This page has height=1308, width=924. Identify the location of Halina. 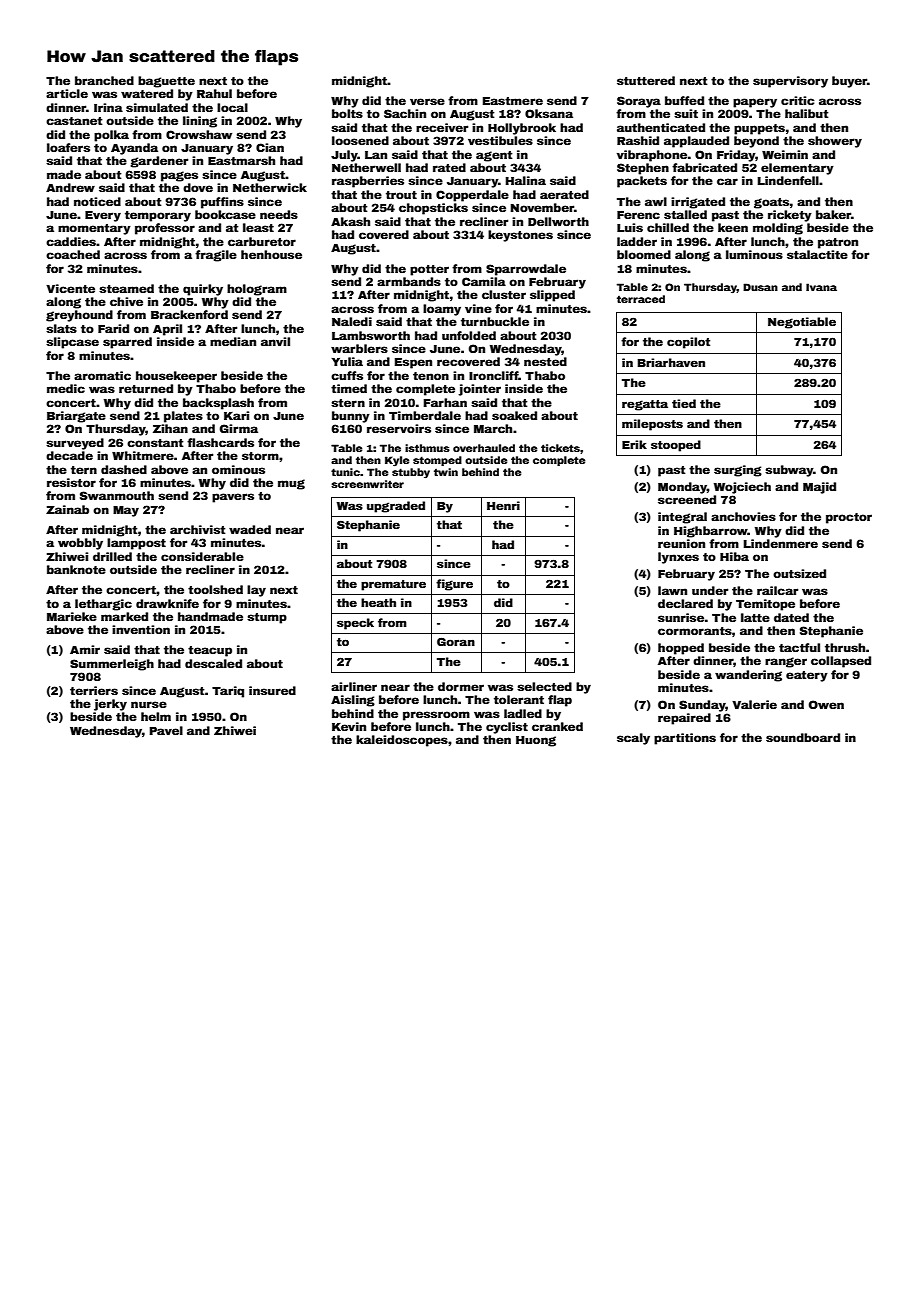
(526, 180).
